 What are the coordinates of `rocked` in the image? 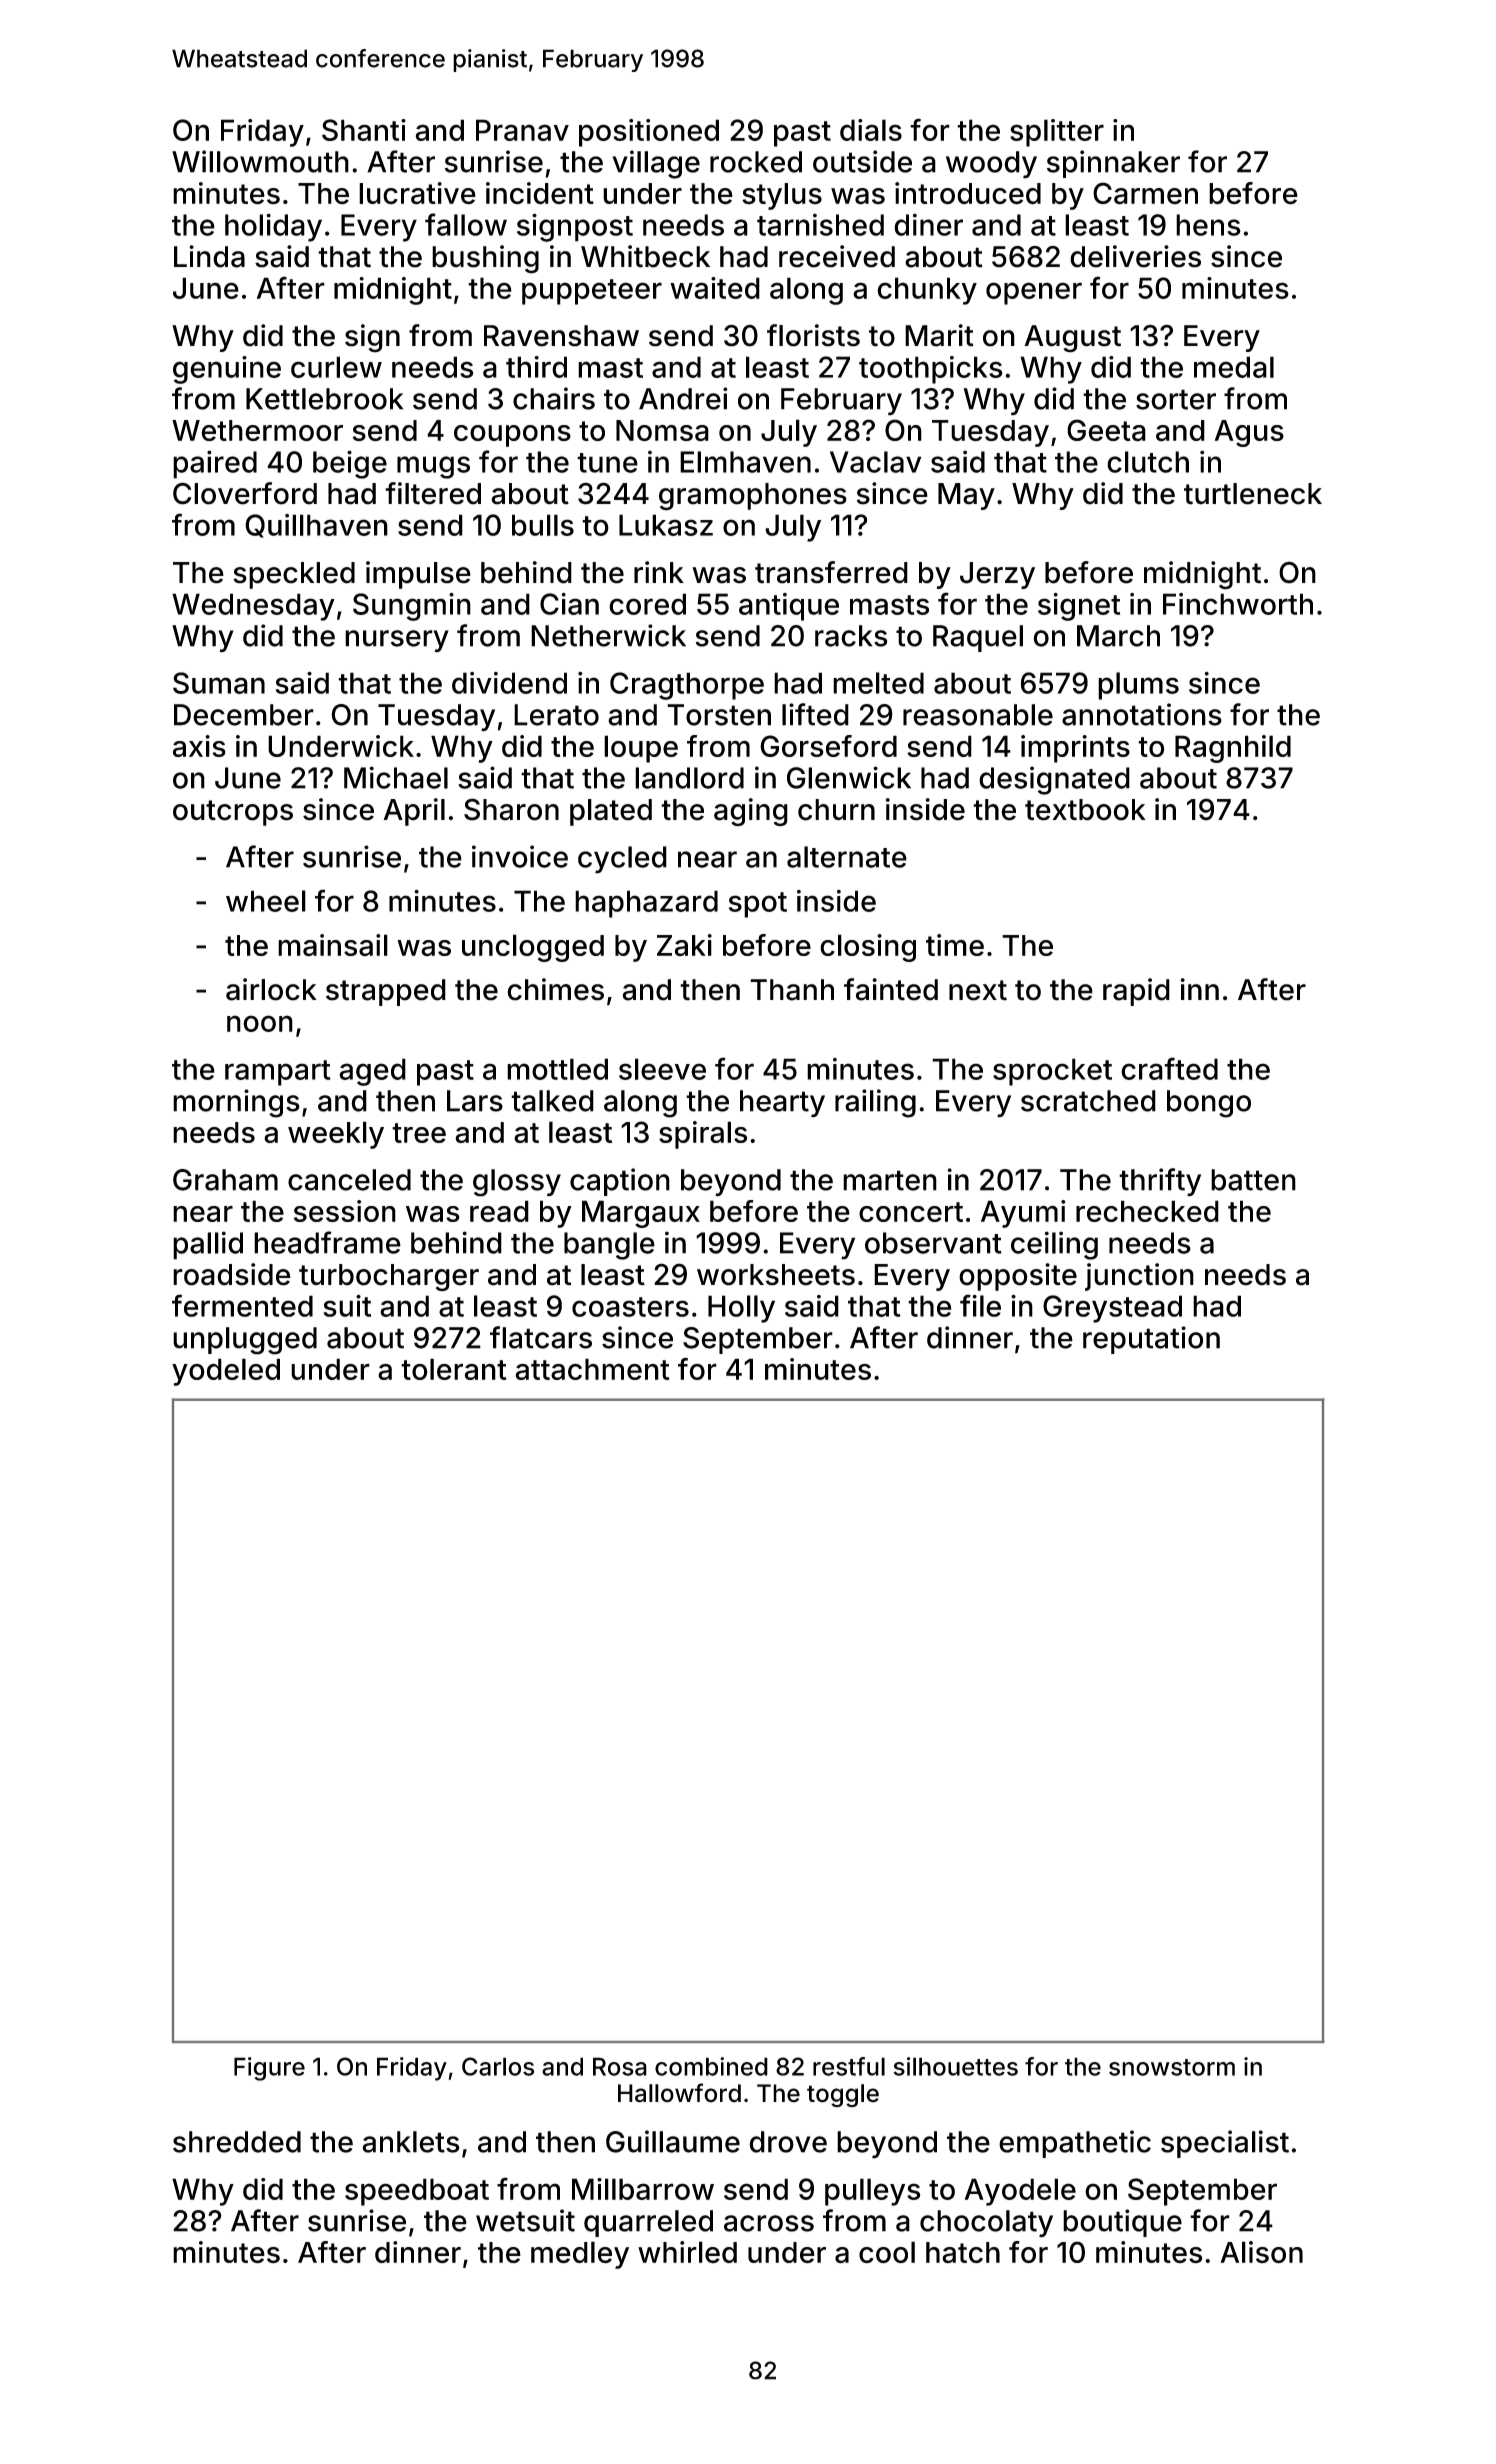 It's located at (756, 162).
